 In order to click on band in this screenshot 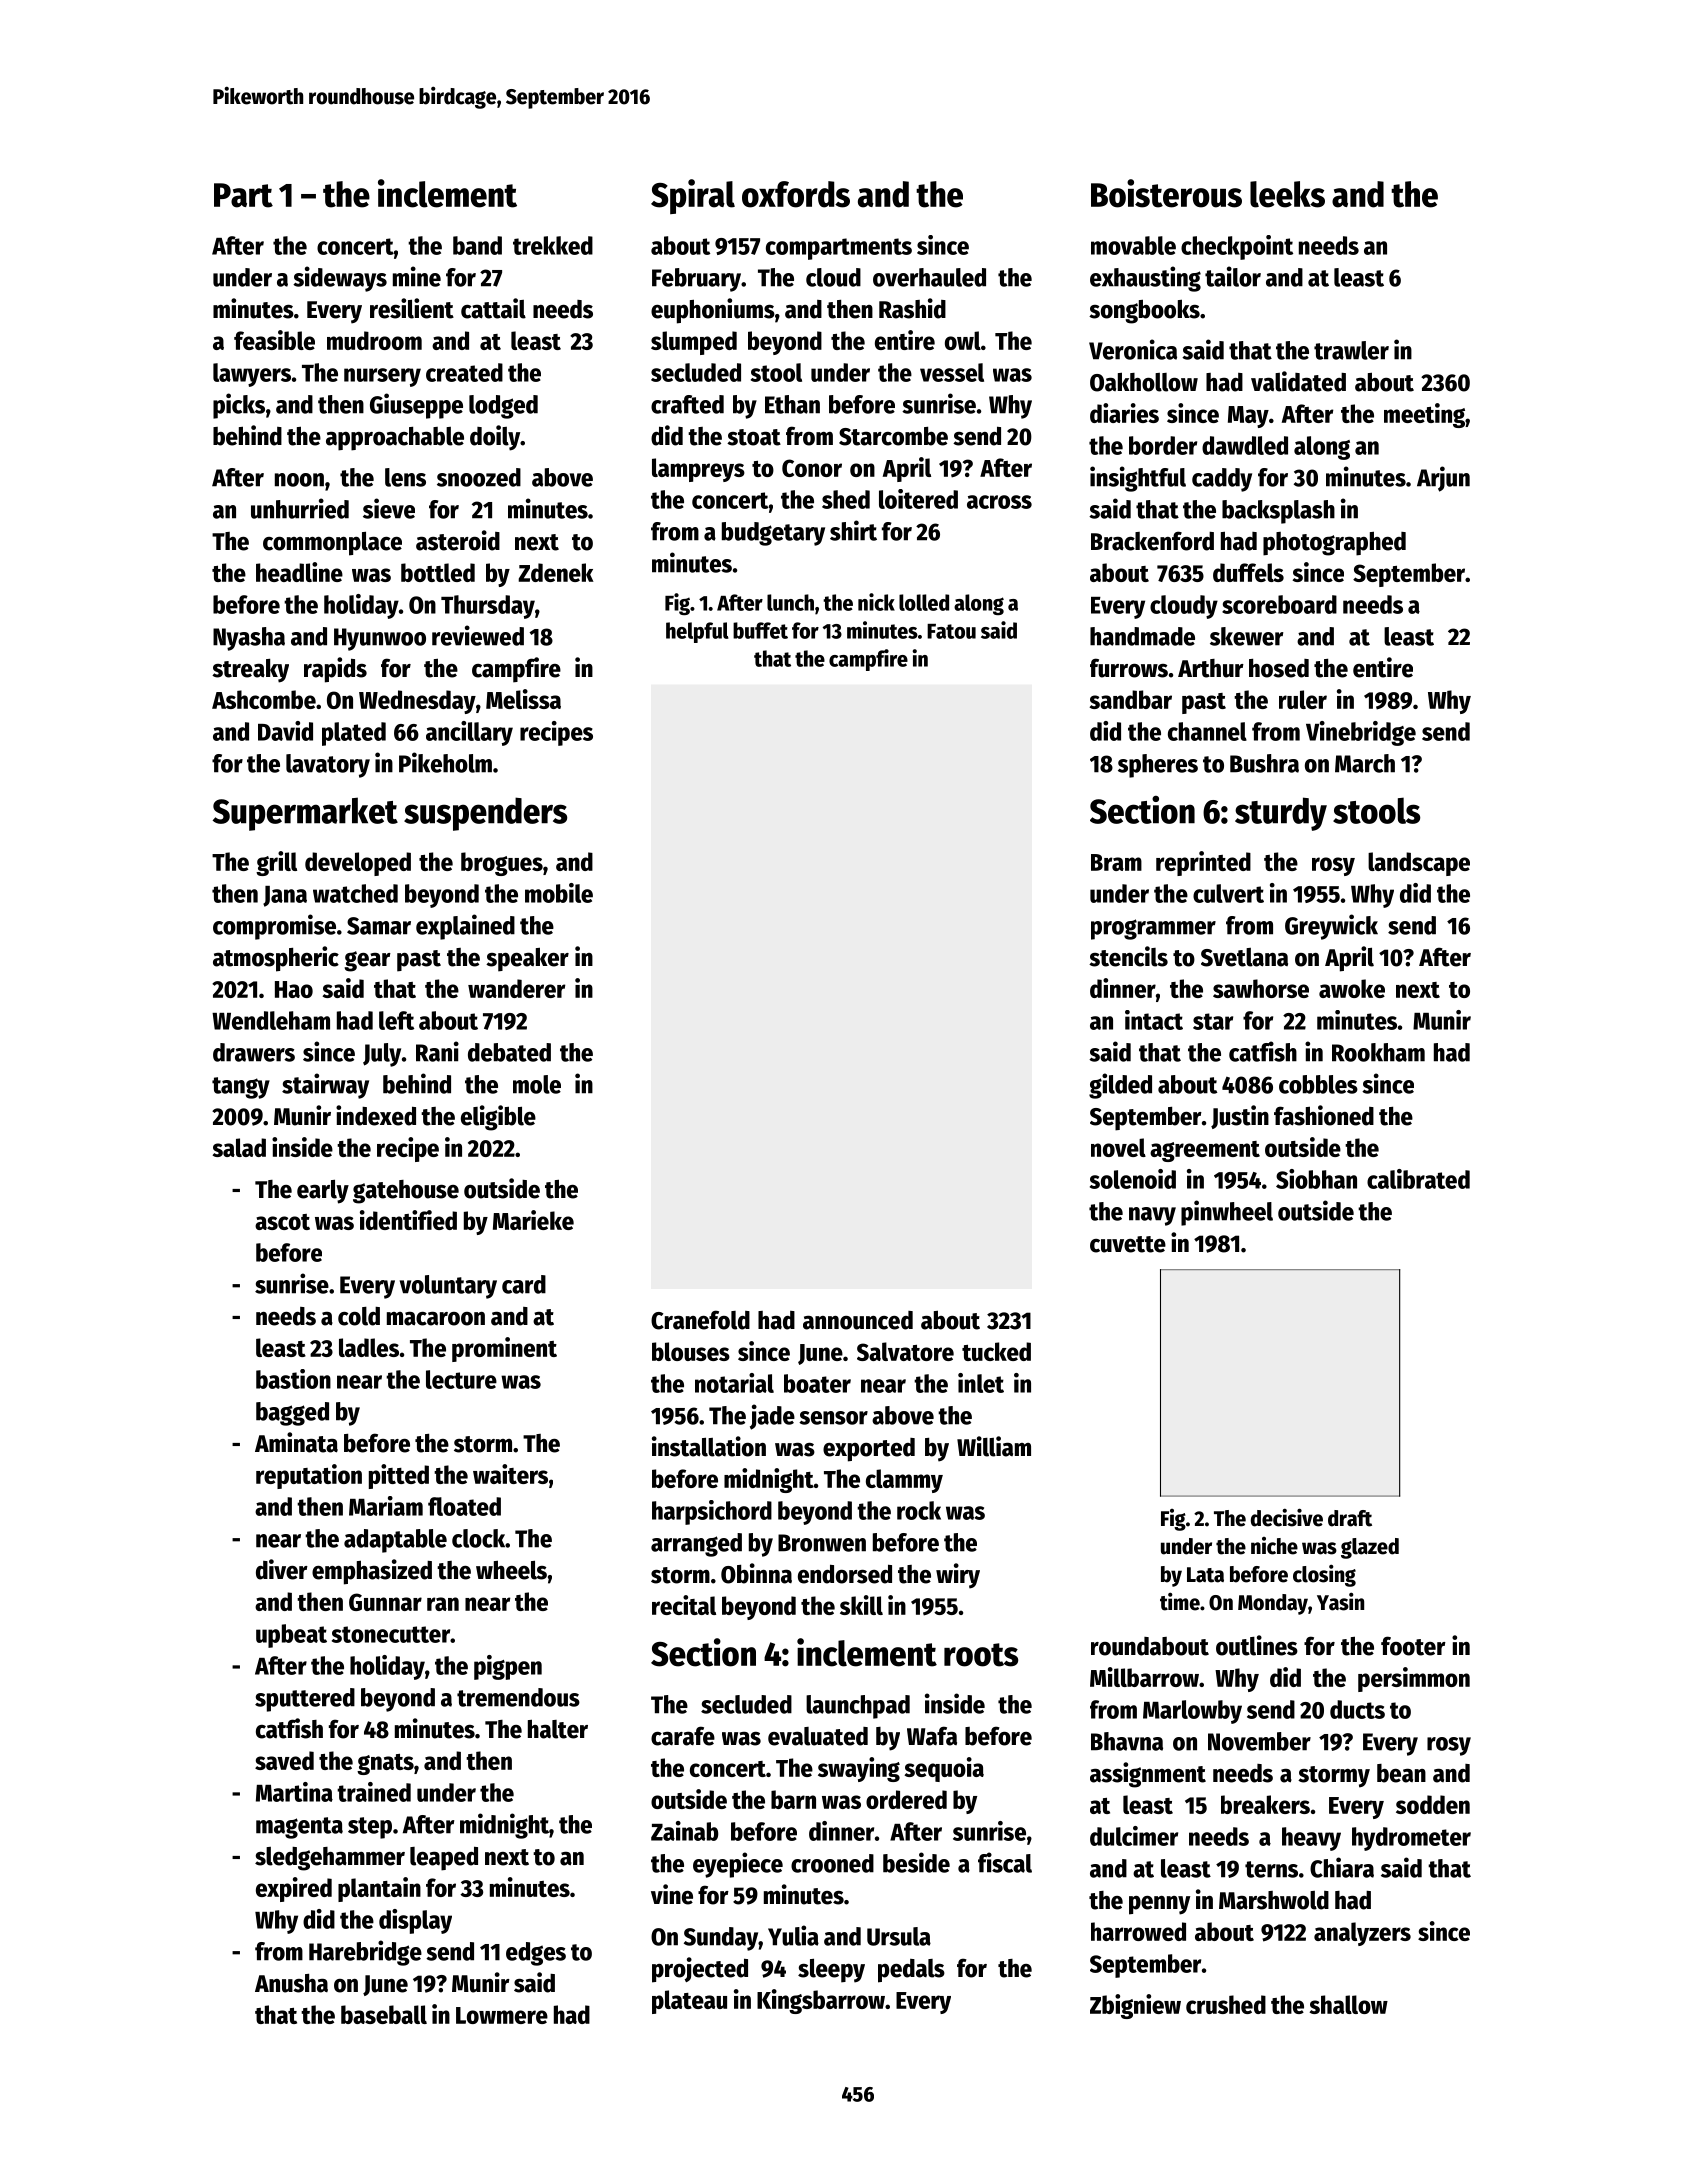, I will do `click(477, 245)`.
